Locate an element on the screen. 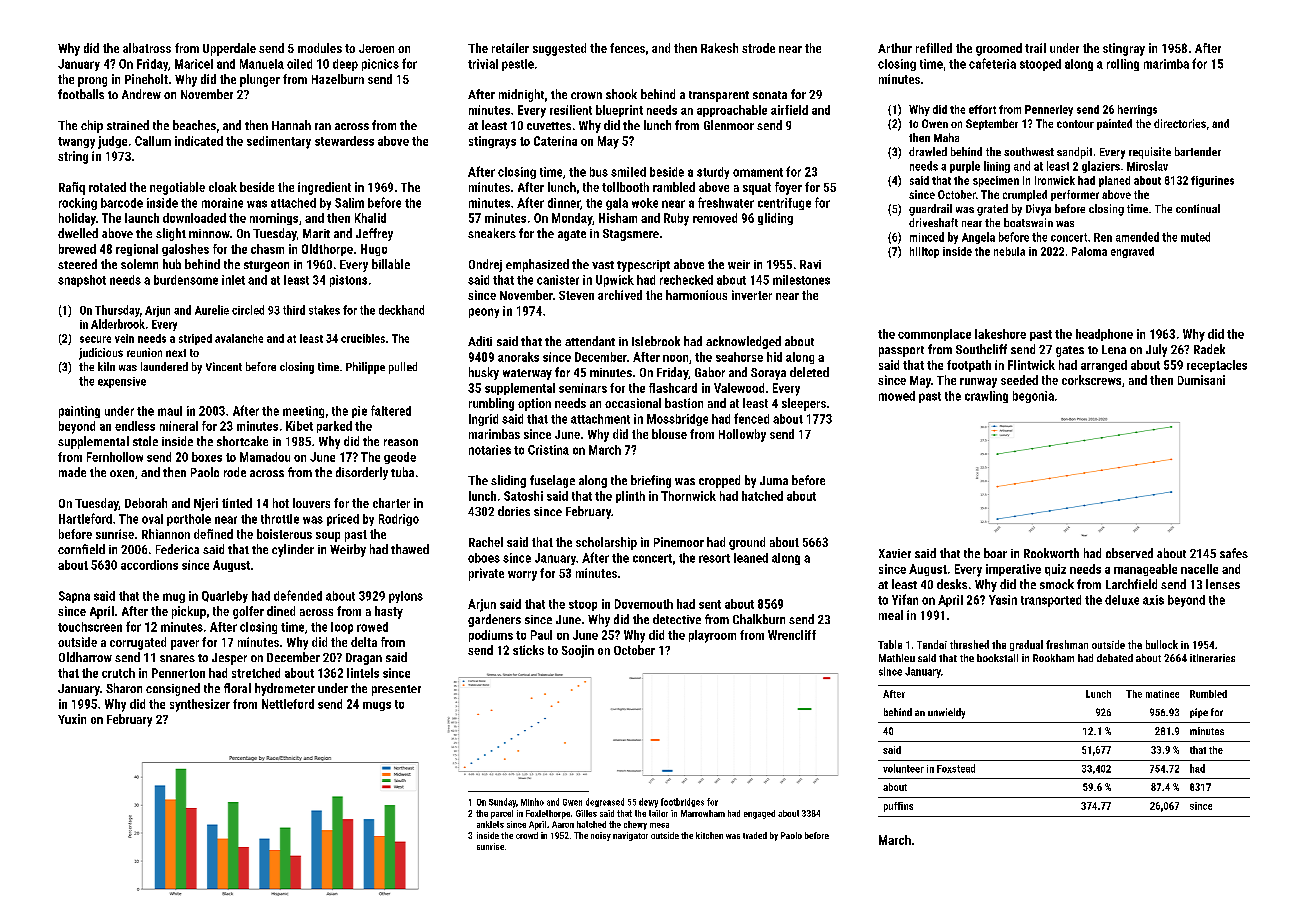  anklets is located at coordinates (490, 824).
